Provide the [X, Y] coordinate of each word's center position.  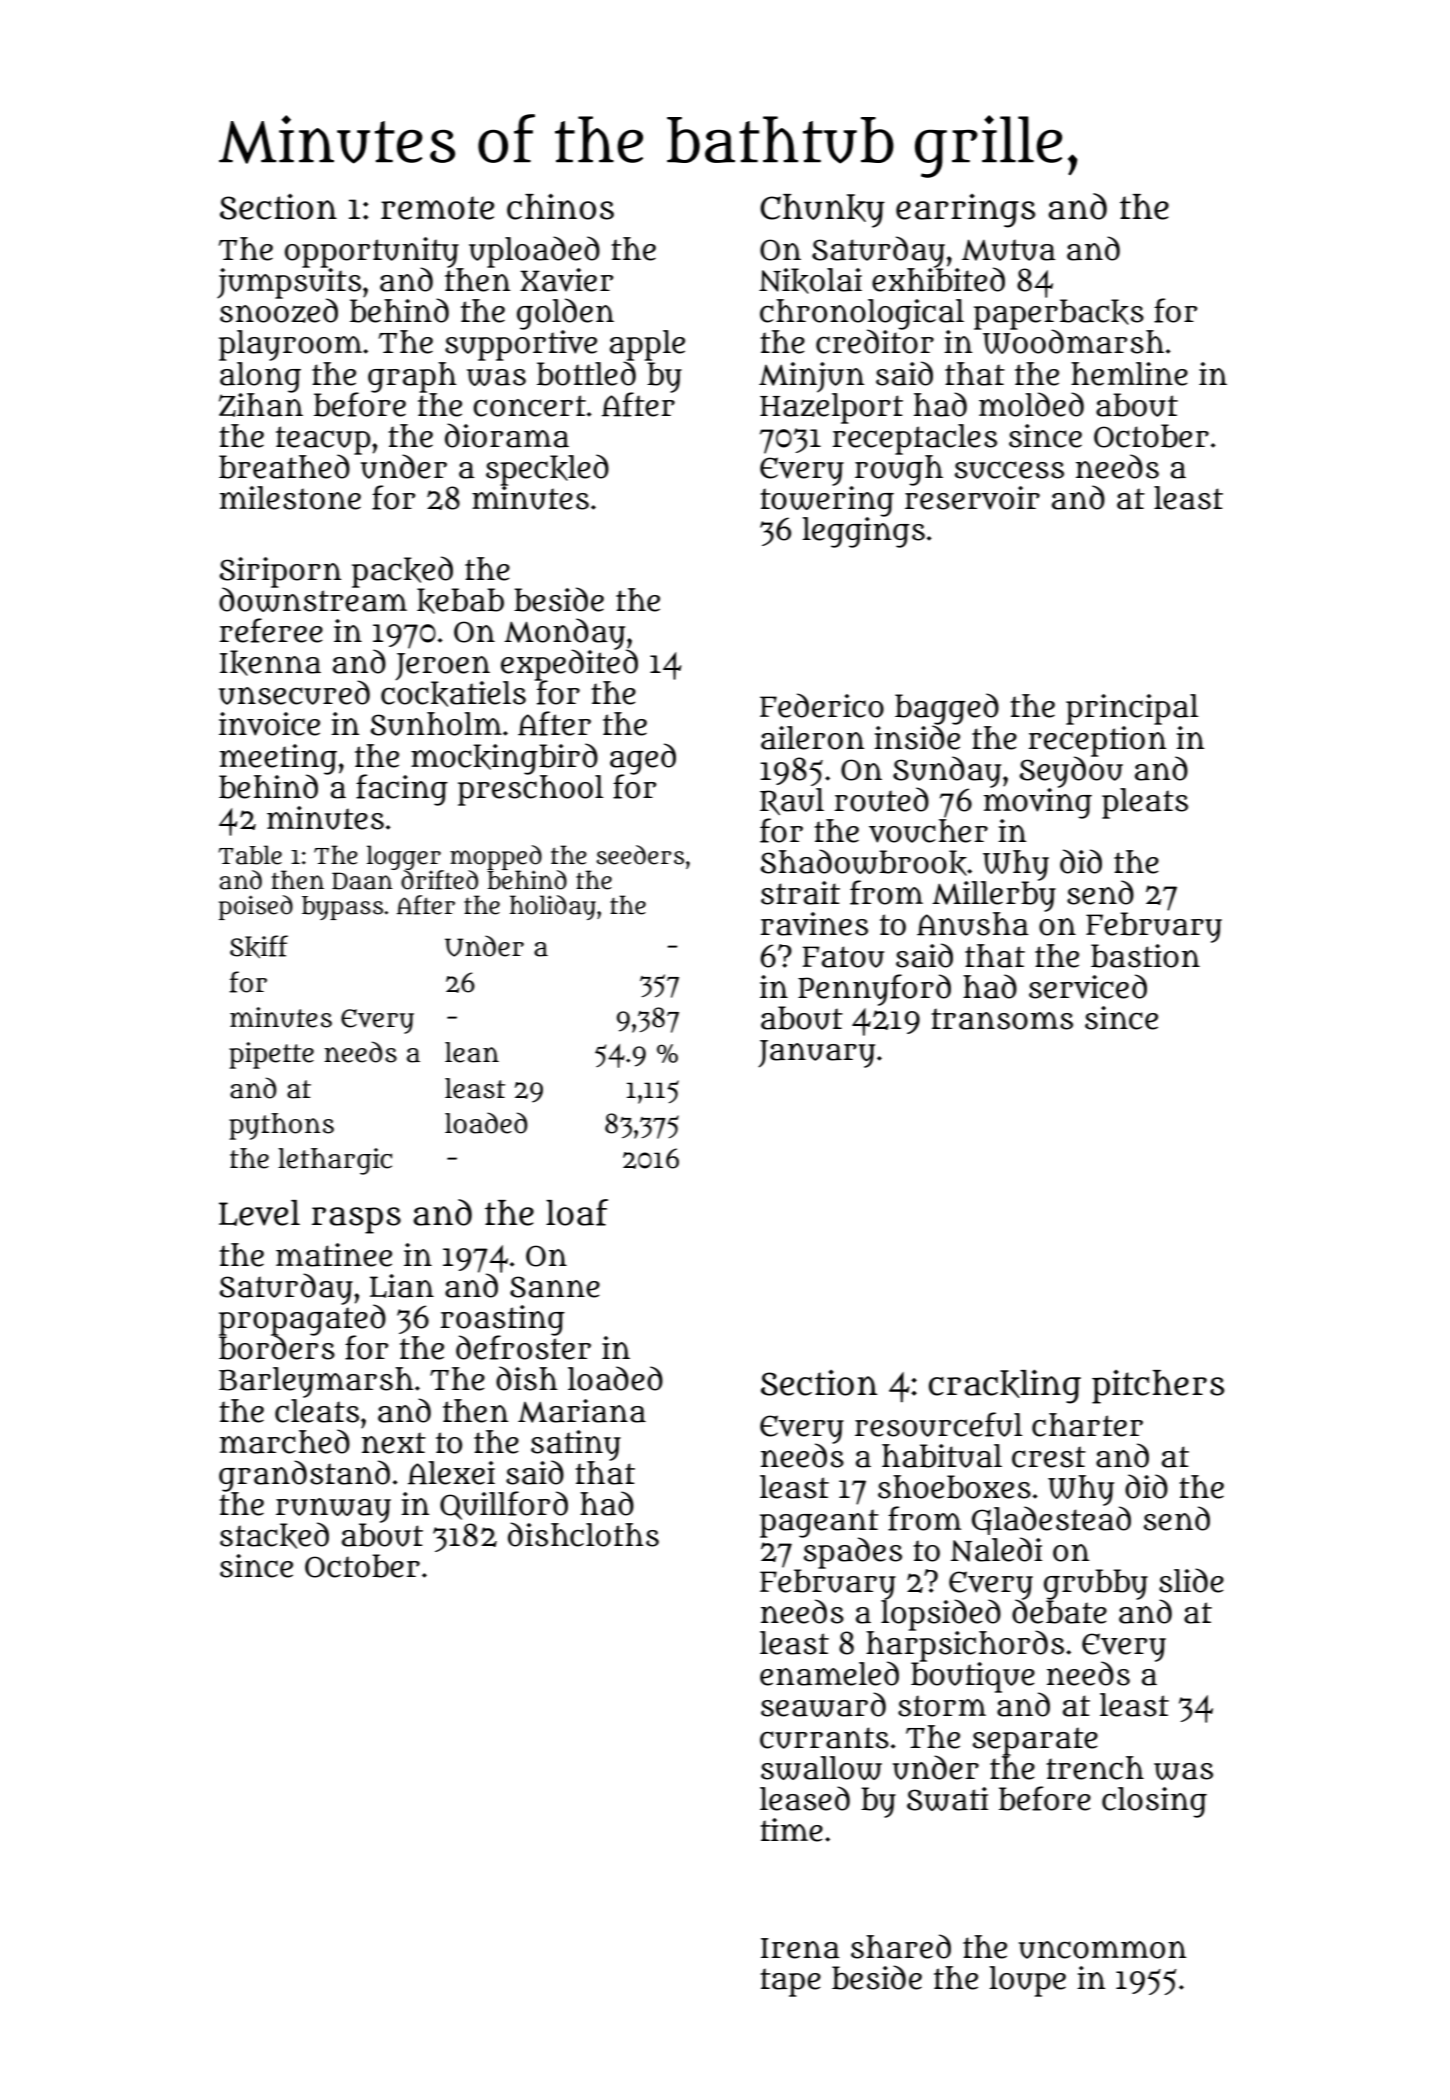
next [394, 1443]
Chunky [822, 211]
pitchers [1158, 1387]
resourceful [938, 1424]
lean [472, 1052]
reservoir [972, 498]
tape [790, 1982]
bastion [1145, 956]
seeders [640, 855]
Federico [822, 705]
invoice [269, 724]
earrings [965, 211]
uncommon [1102, 1950]
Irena [800, 1948]
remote [437, 208]
